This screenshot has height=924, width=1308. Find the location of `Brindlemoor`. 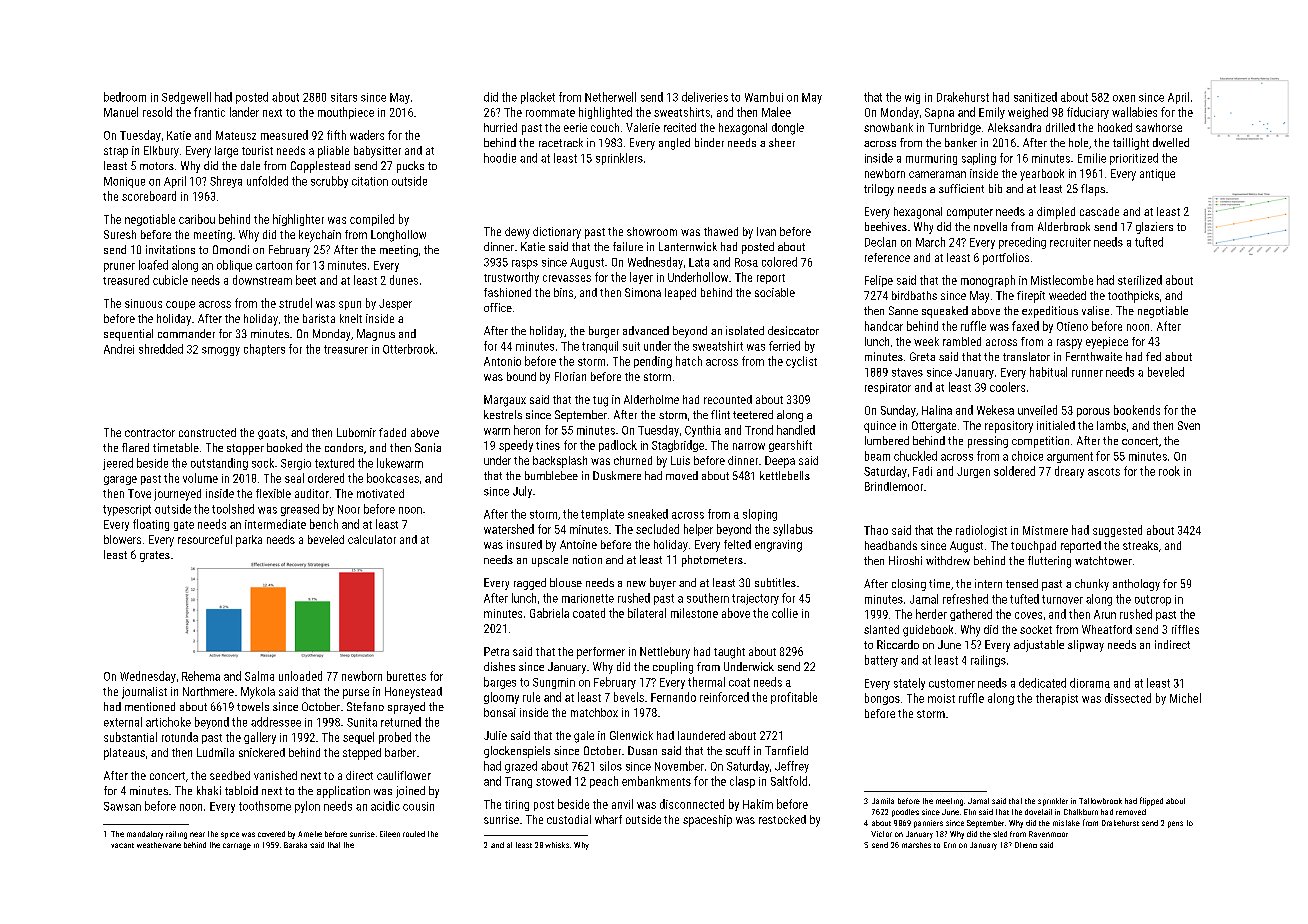

Brindlemoor is located at coordinates (894, 486).
